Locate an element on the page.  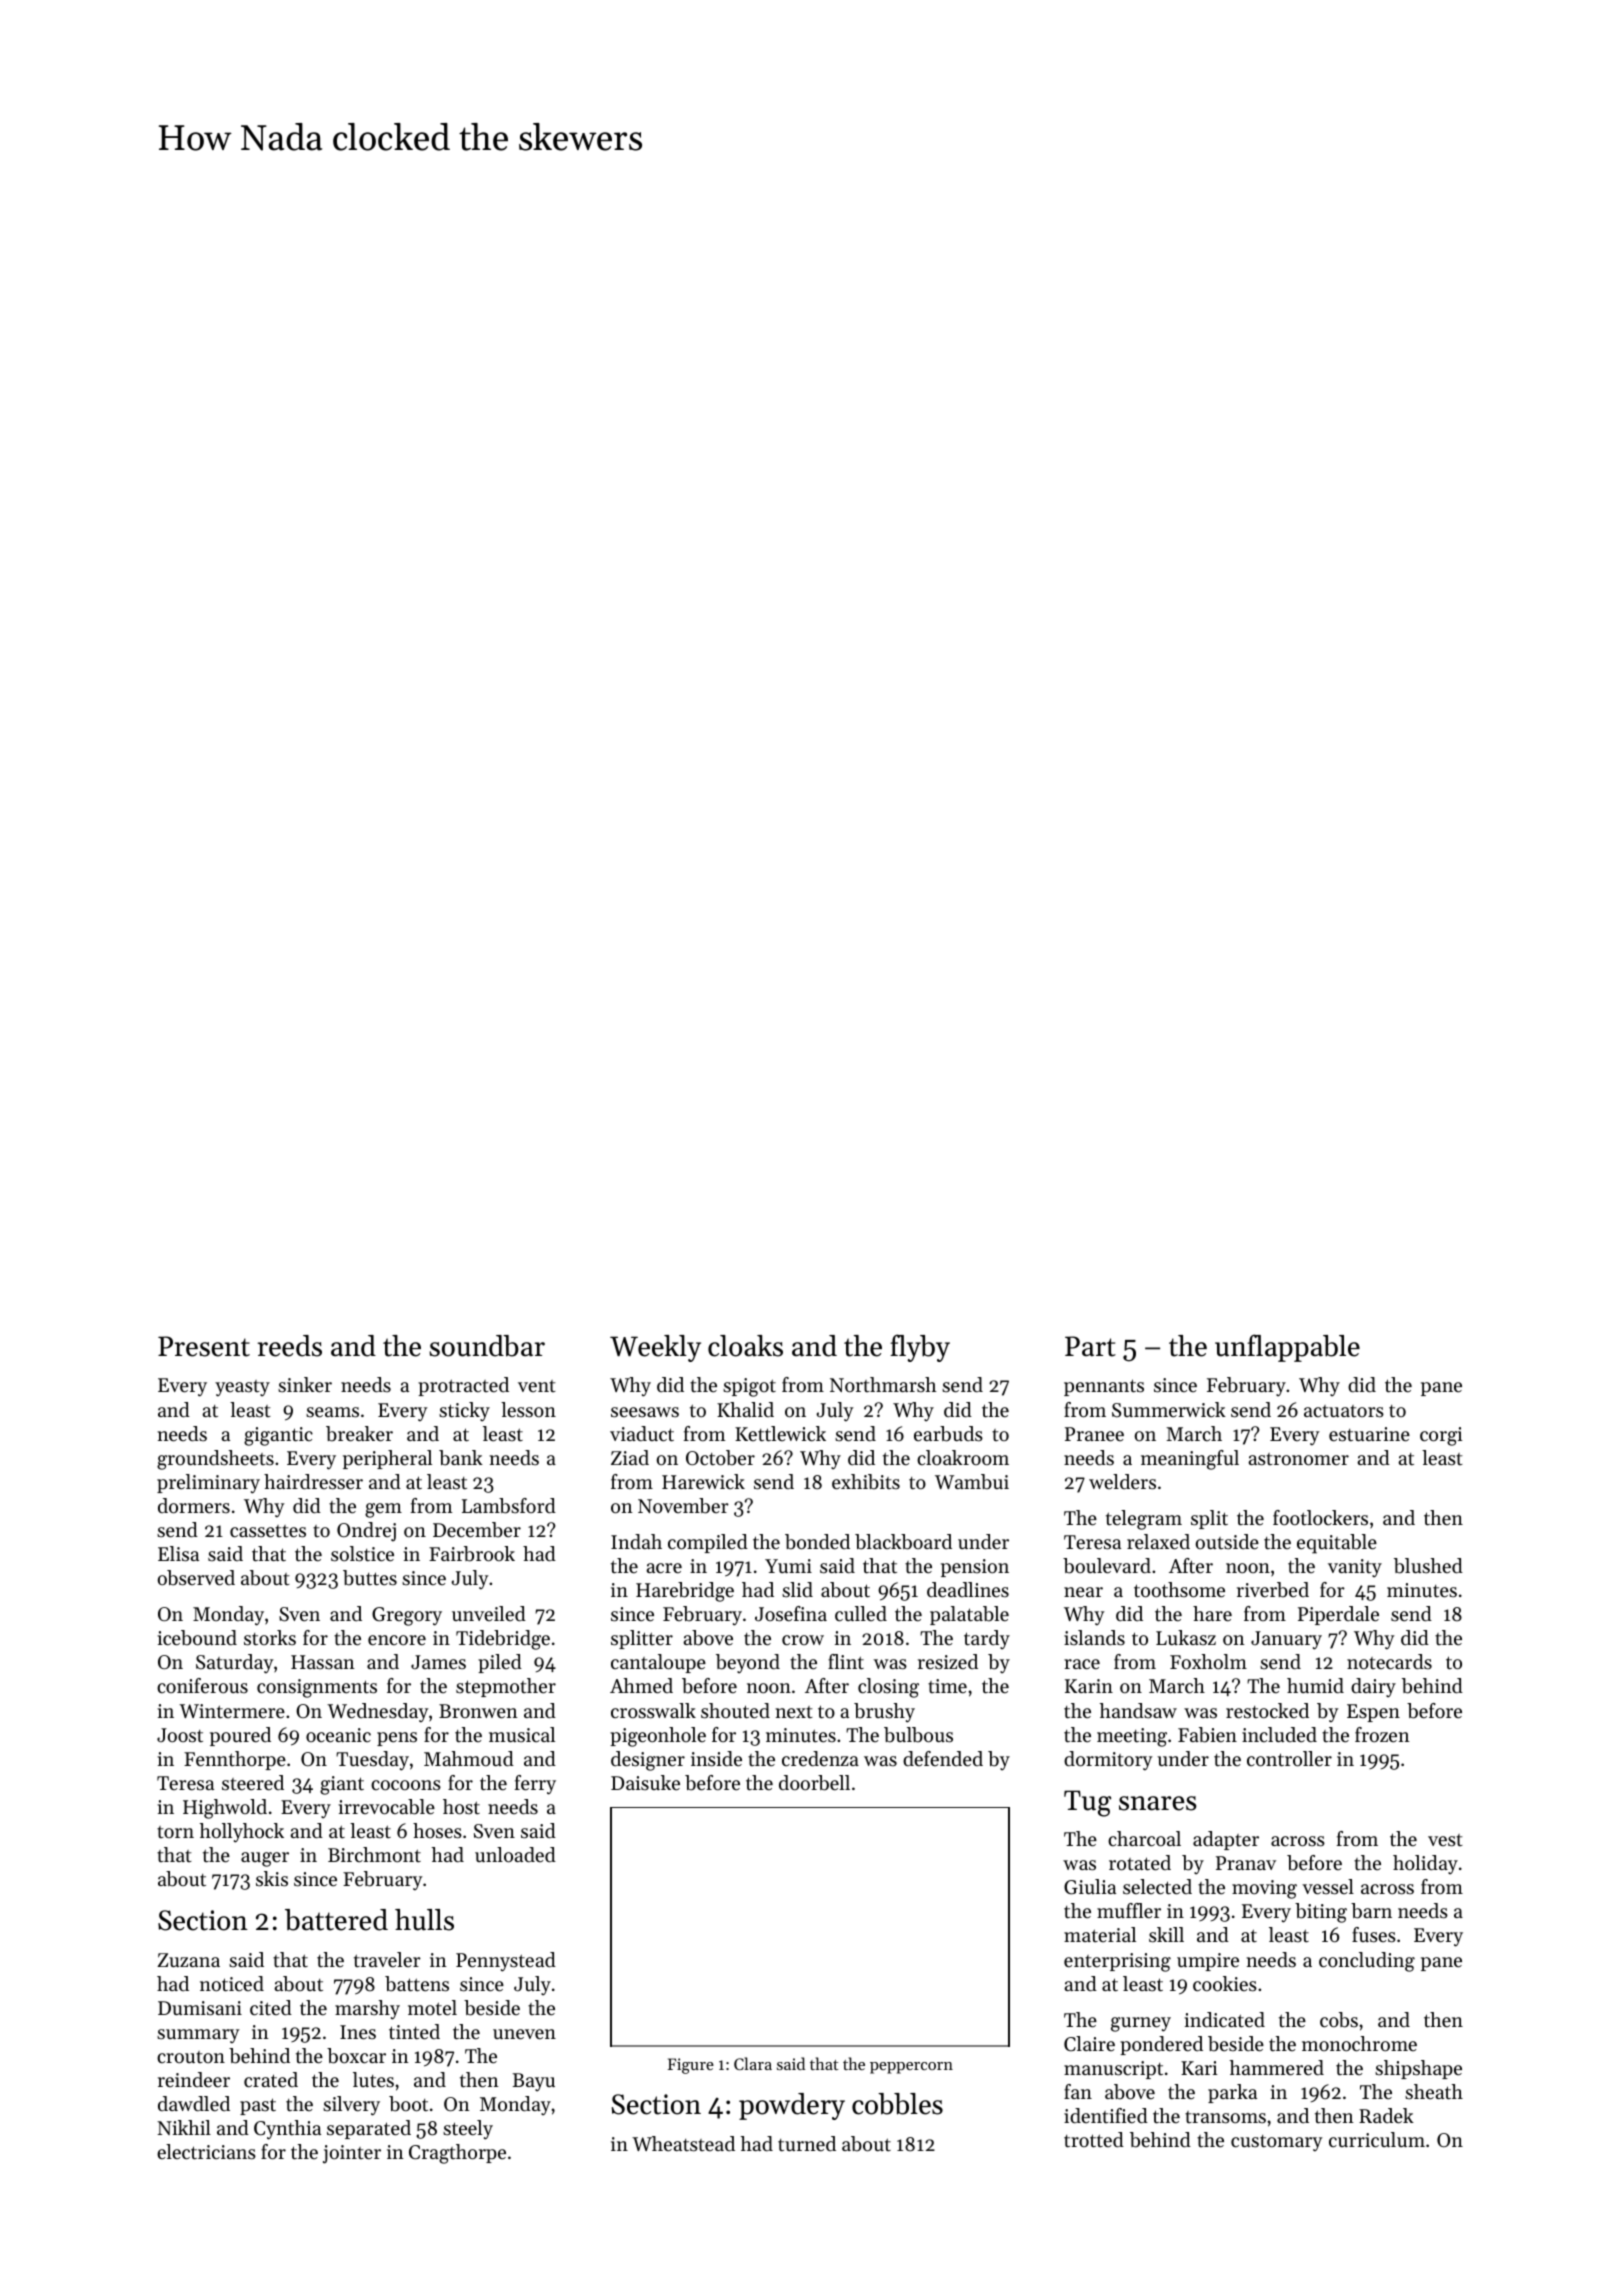
Mahmoud is located at coordinates (469, 1759).
